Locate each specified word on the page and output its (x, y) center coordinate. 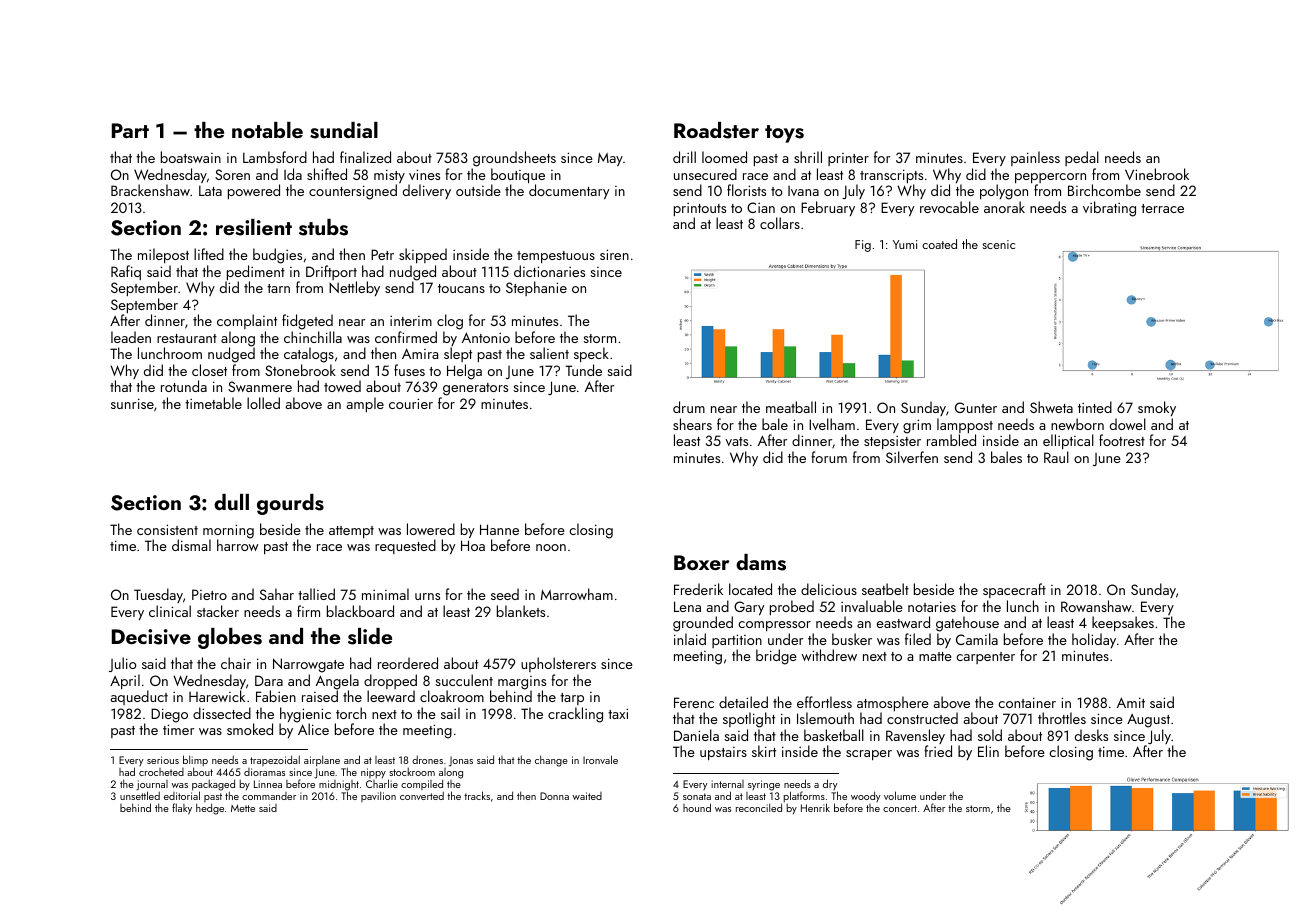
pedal (1082, 158)
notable (267, 130)
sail (450, 713)
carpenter (985, 658)
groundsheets (514, 159)
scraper (869, 755)
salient (549, 353)
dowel (1128, 424)
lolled (263, 403)
